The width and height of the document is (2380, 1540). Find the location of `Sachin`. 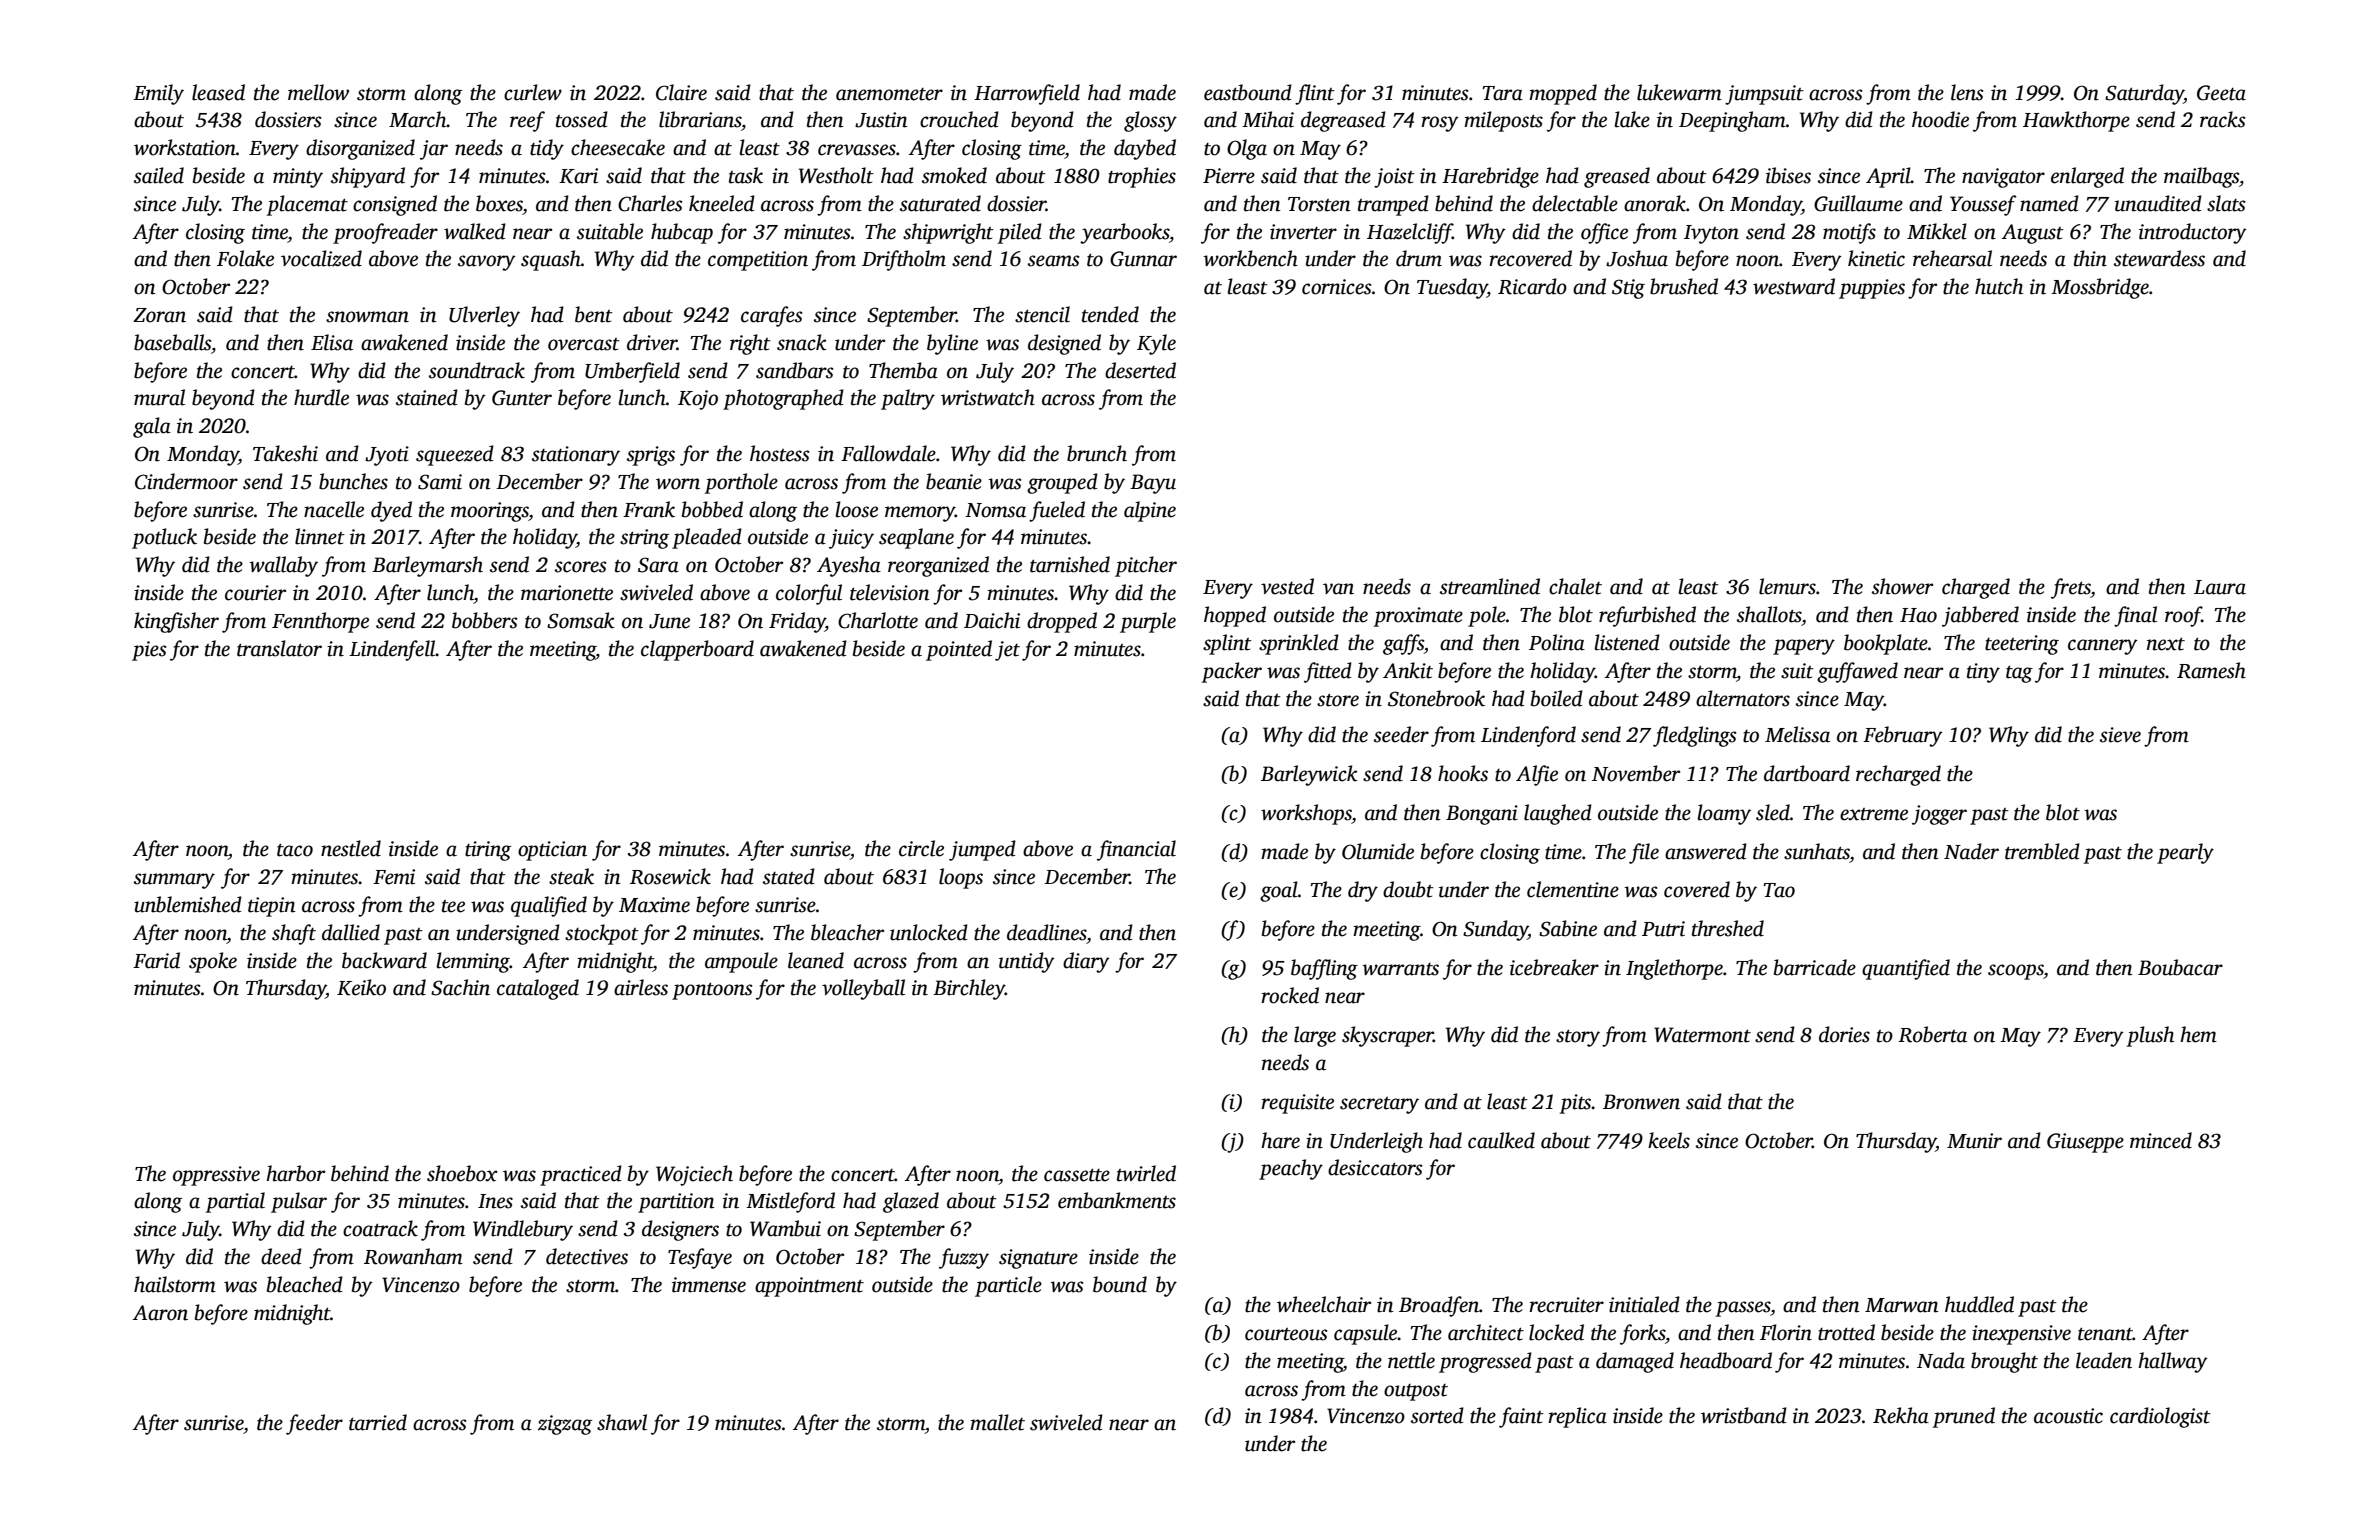

Sachin is located at coordinates (460, 987).
